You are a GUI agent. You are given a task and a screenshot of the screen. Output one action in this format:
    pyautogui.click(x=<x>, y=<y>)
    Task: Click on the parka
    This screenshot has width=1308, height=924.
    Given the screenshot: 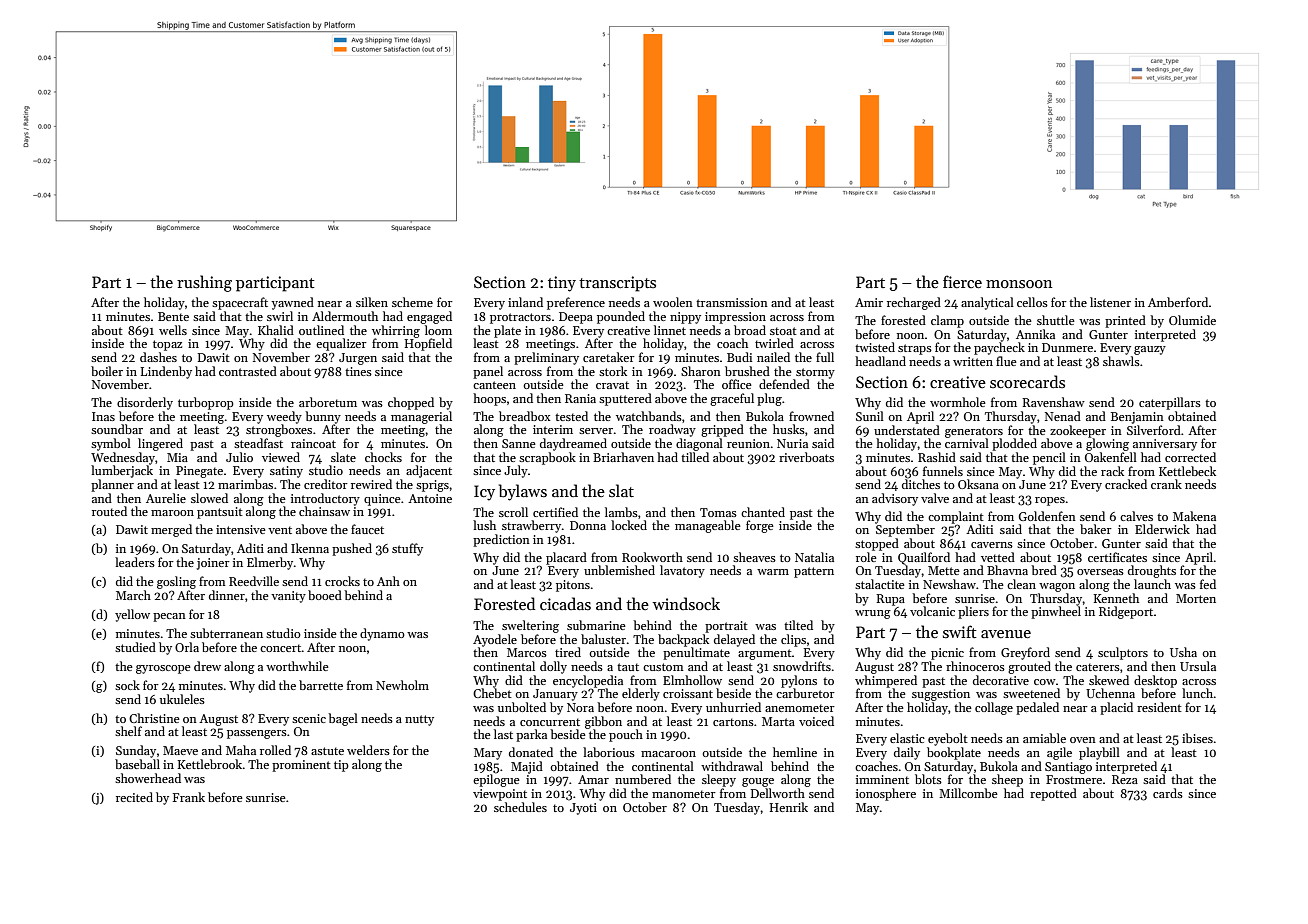 What is the action you would take?
    pyautogui.click(x=531, y=735)
